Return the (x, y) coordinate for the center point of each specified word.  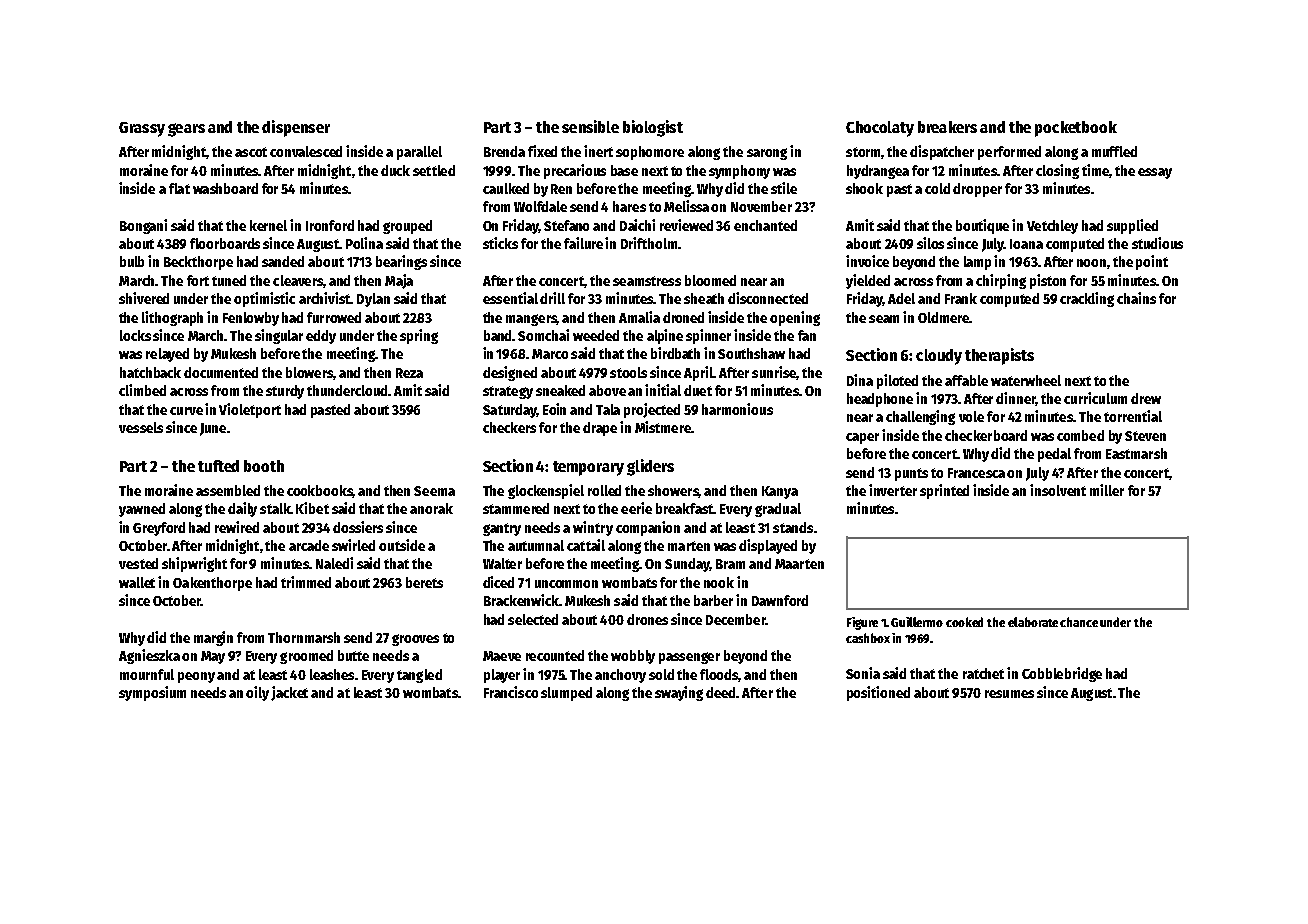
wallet (137, 582)
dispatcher (942, 152)
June (213, 429)
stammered (516, 508)
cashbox (868, 638)
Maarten (799, 564)
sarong (767, 154)
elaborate (1033, 622)
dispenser (296, 128)
